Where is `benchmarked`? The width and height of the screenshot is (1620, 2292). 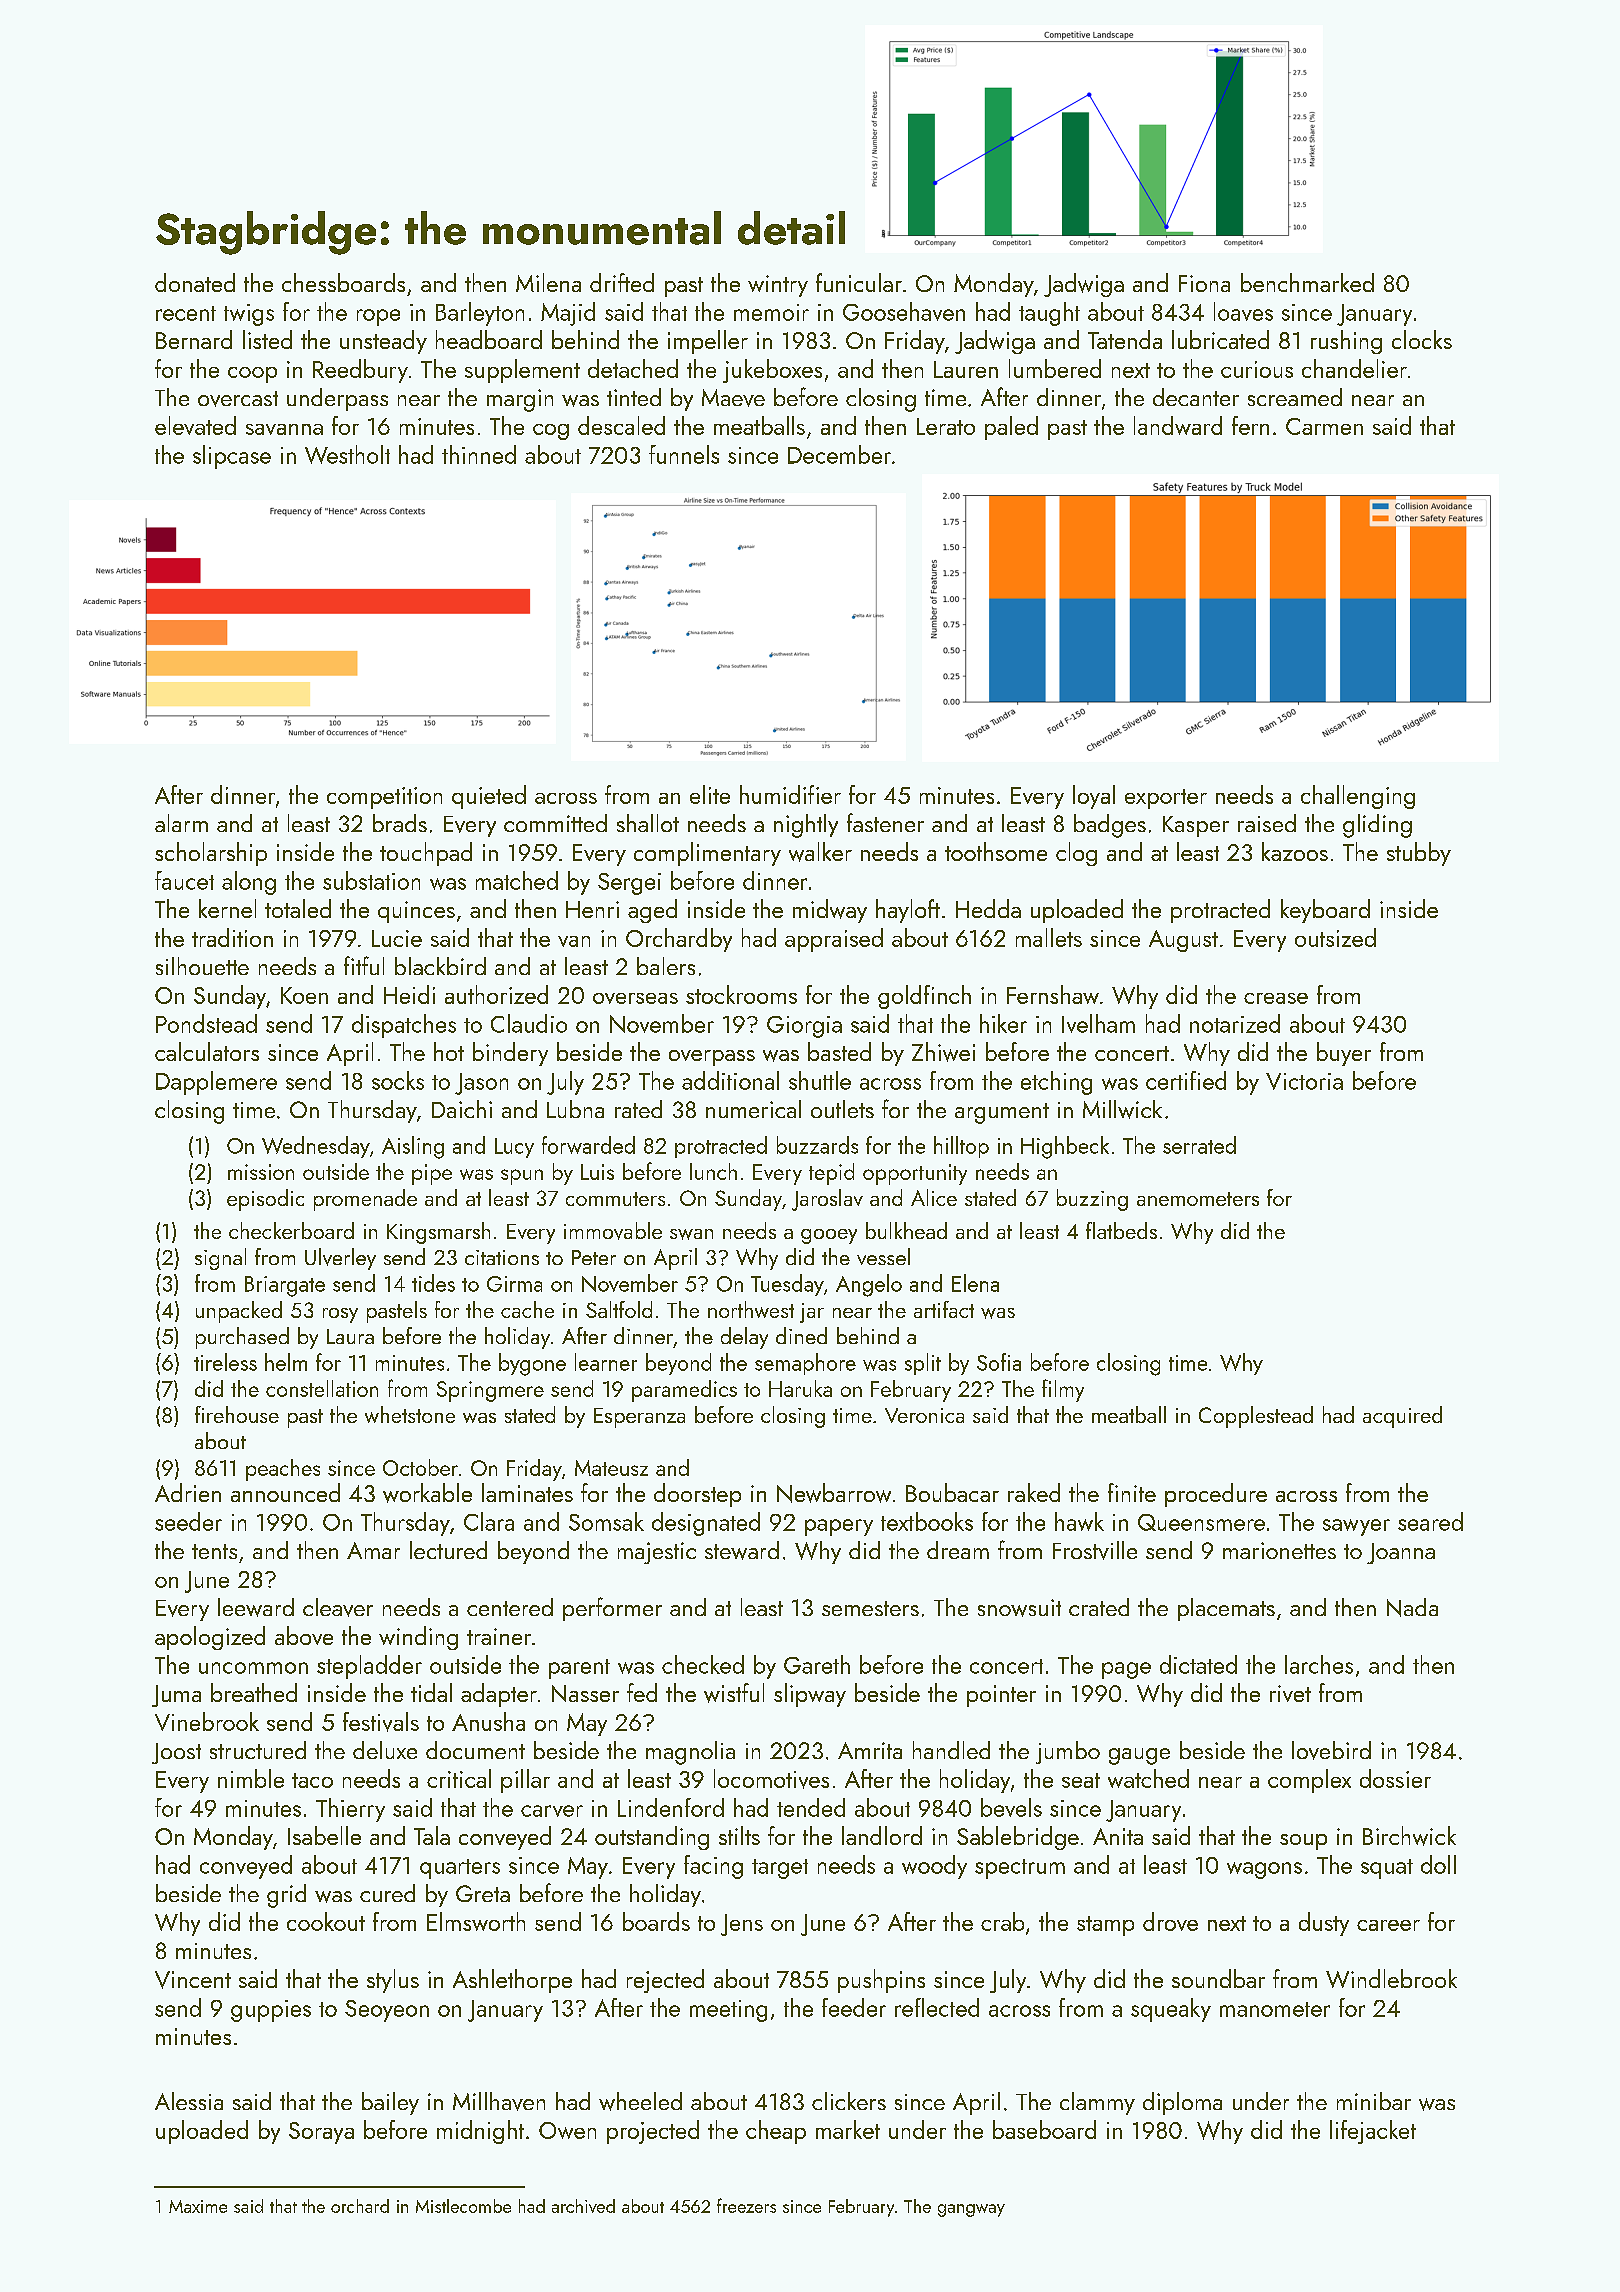
benchmarked is located at coordinates (1307, 282).
